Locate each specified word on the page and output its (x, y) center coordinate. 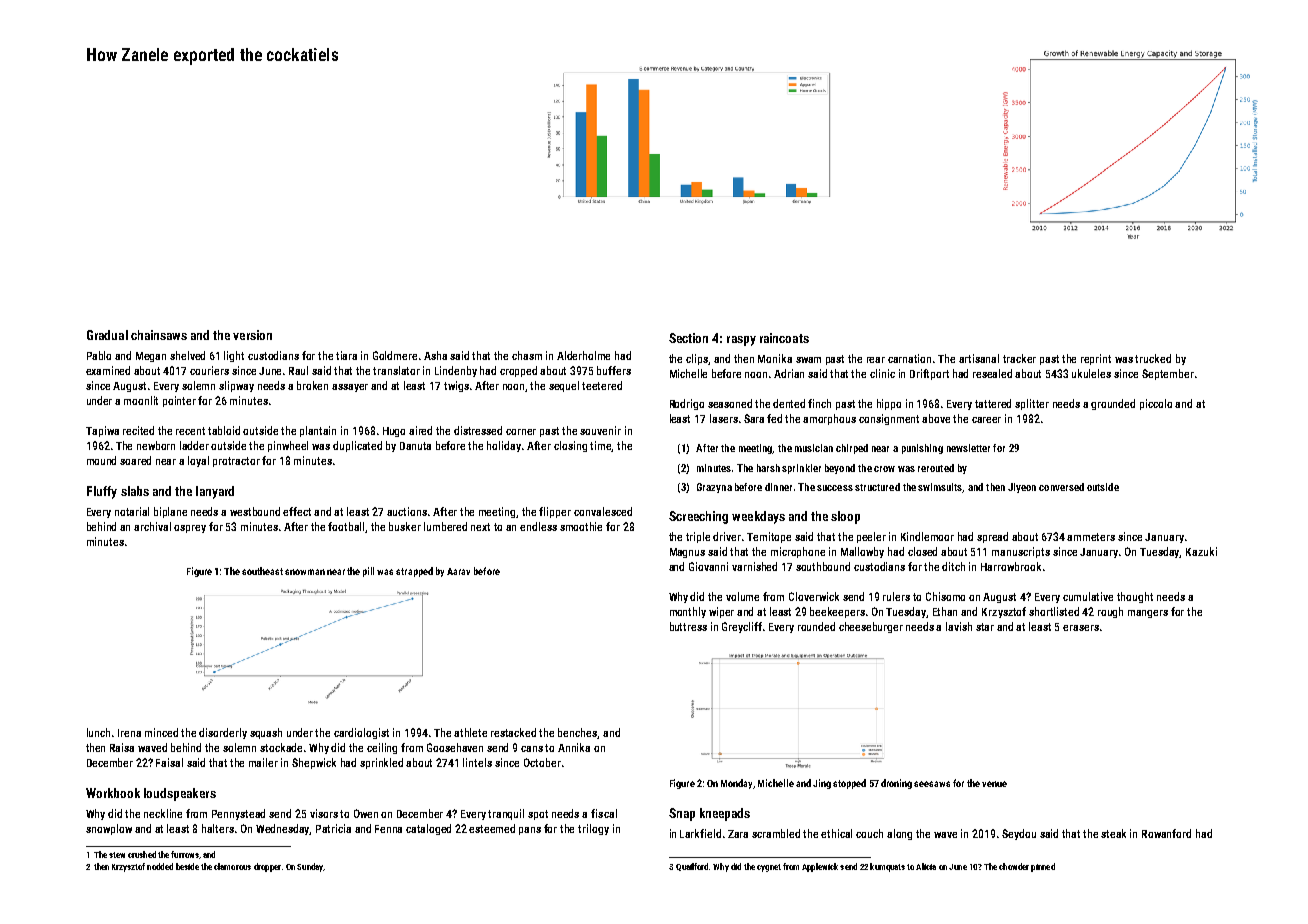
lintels (477, 762)
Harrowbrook (1011, 566)
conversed (1061, 487)
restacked (513, 732)
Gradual (107, 335)
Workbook (113, 793)
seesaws (932, 784)
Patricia (333, 828)
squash (266, 733)
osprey (190, 529)
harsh (768, 468)
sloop (845, 517)
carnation (909, 358)
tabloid (224, 430)
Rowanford (1166, 833)
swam (808, 360)
